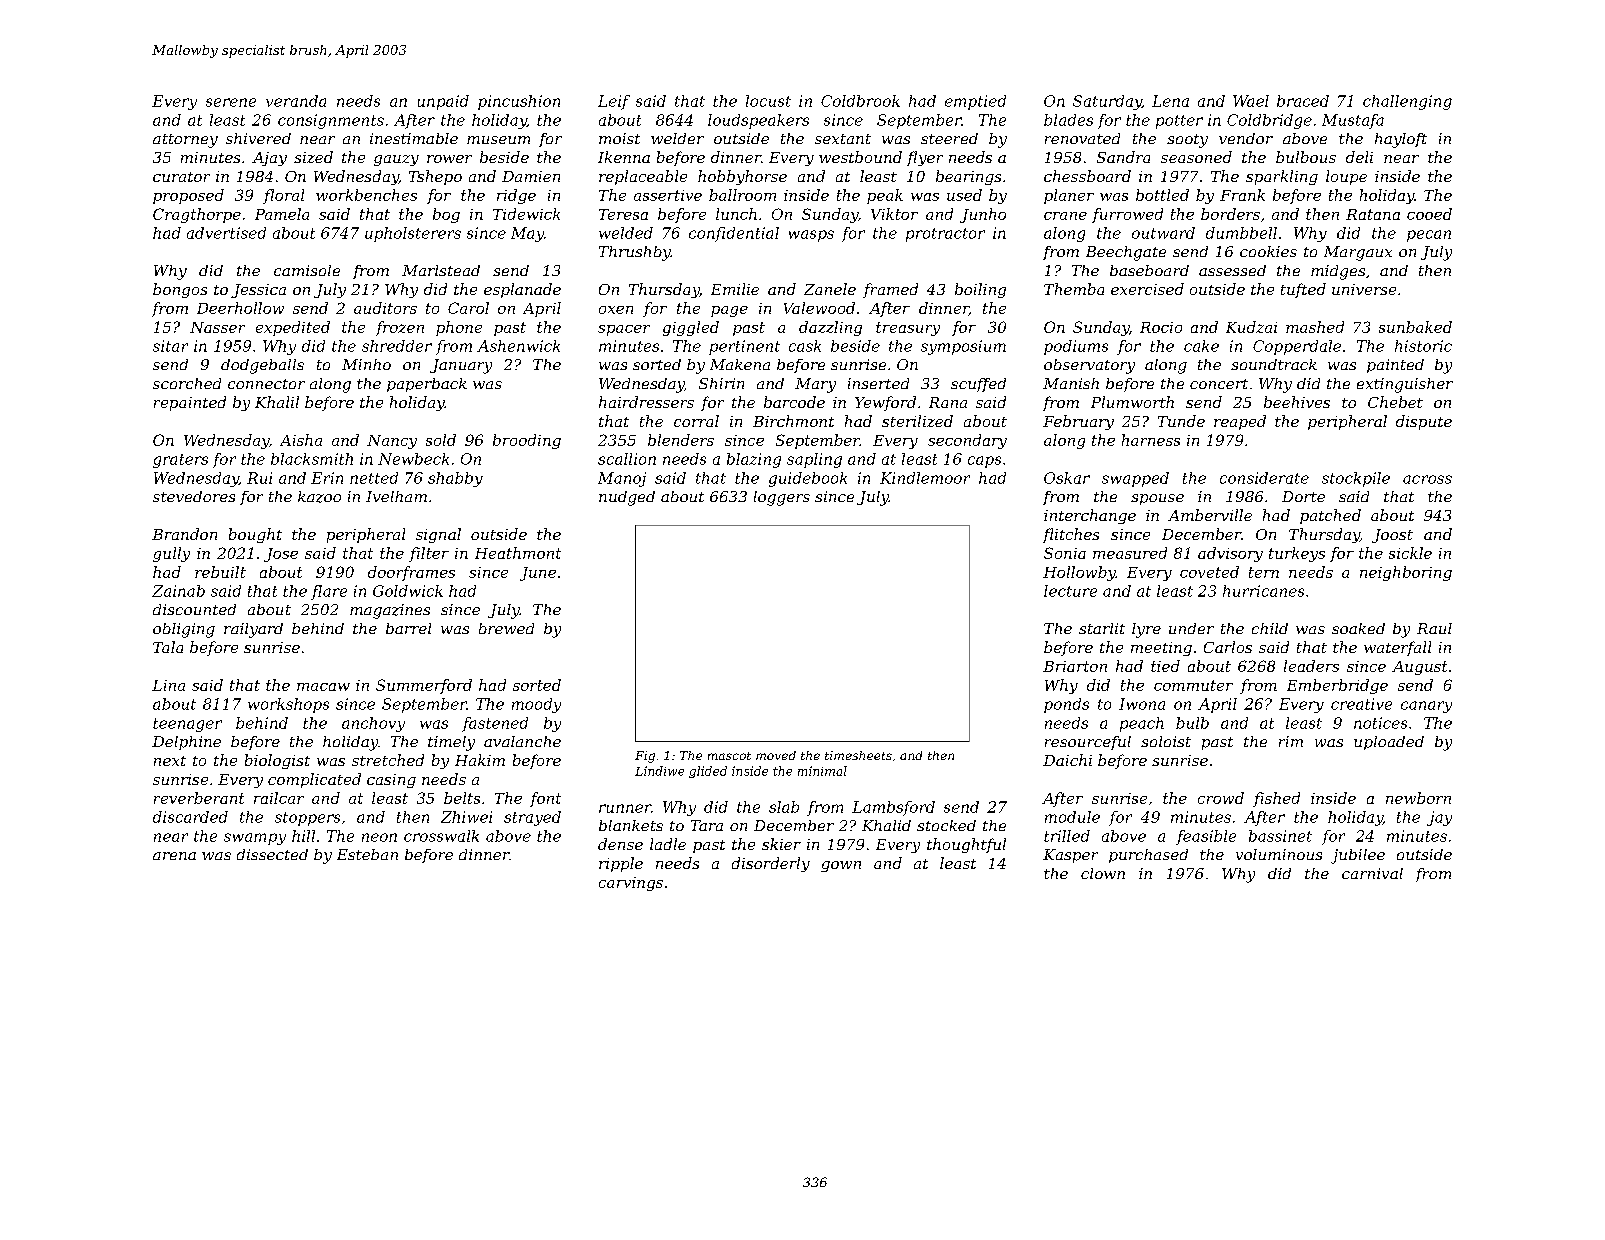 This screenshot has height=1240, width=1605. I want to click on Coldbrook, so click(860, 101).
